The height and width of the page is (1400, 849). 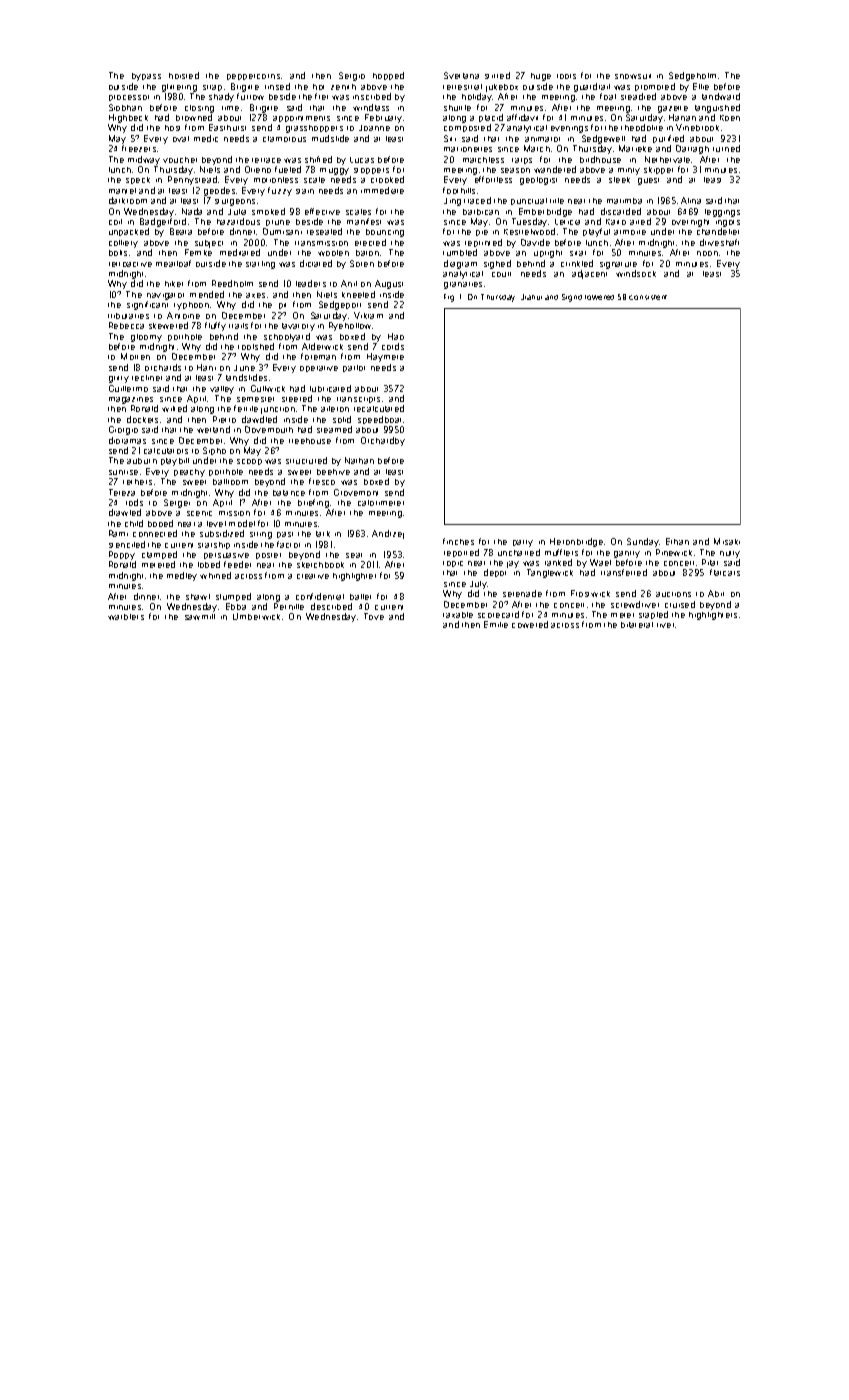 What do you see at coordinates (667, 159) in the page?
I see `Nethervale` at bounding box center [667, 159].
